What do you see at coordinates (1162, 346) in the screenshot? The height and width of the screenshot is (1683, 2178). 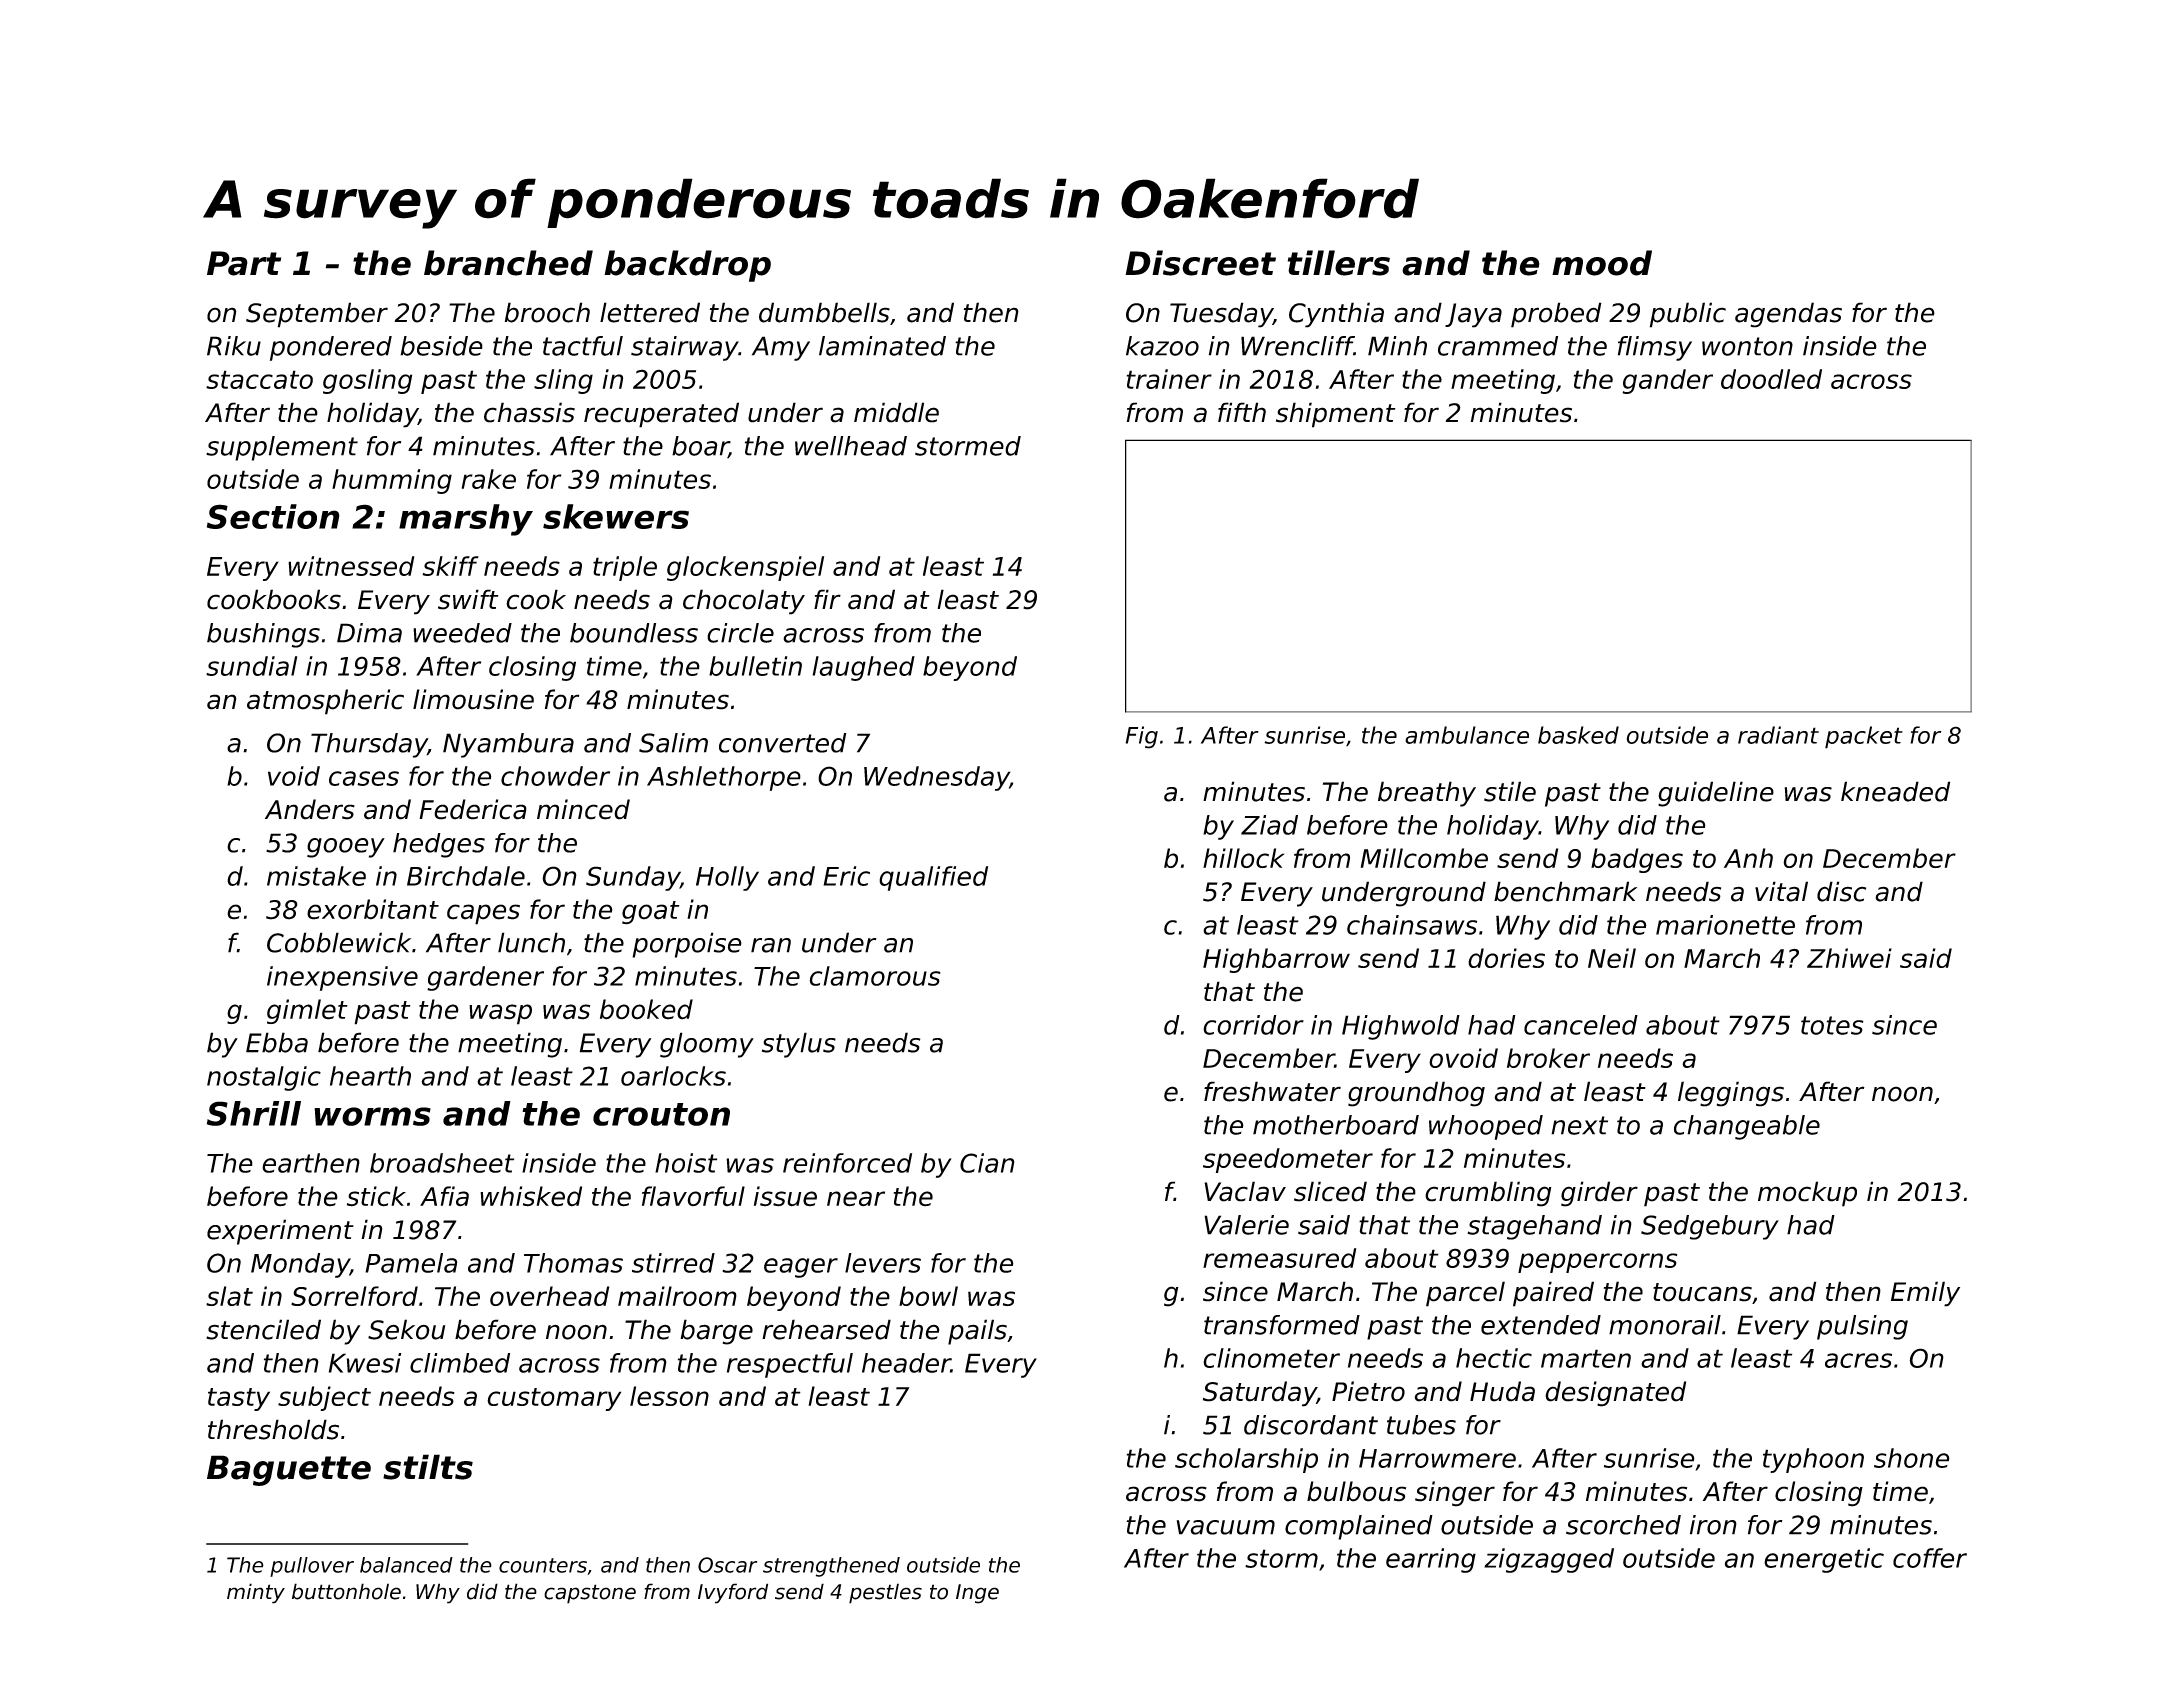 I see `kazoo` at bounding box center [1162, 346].
